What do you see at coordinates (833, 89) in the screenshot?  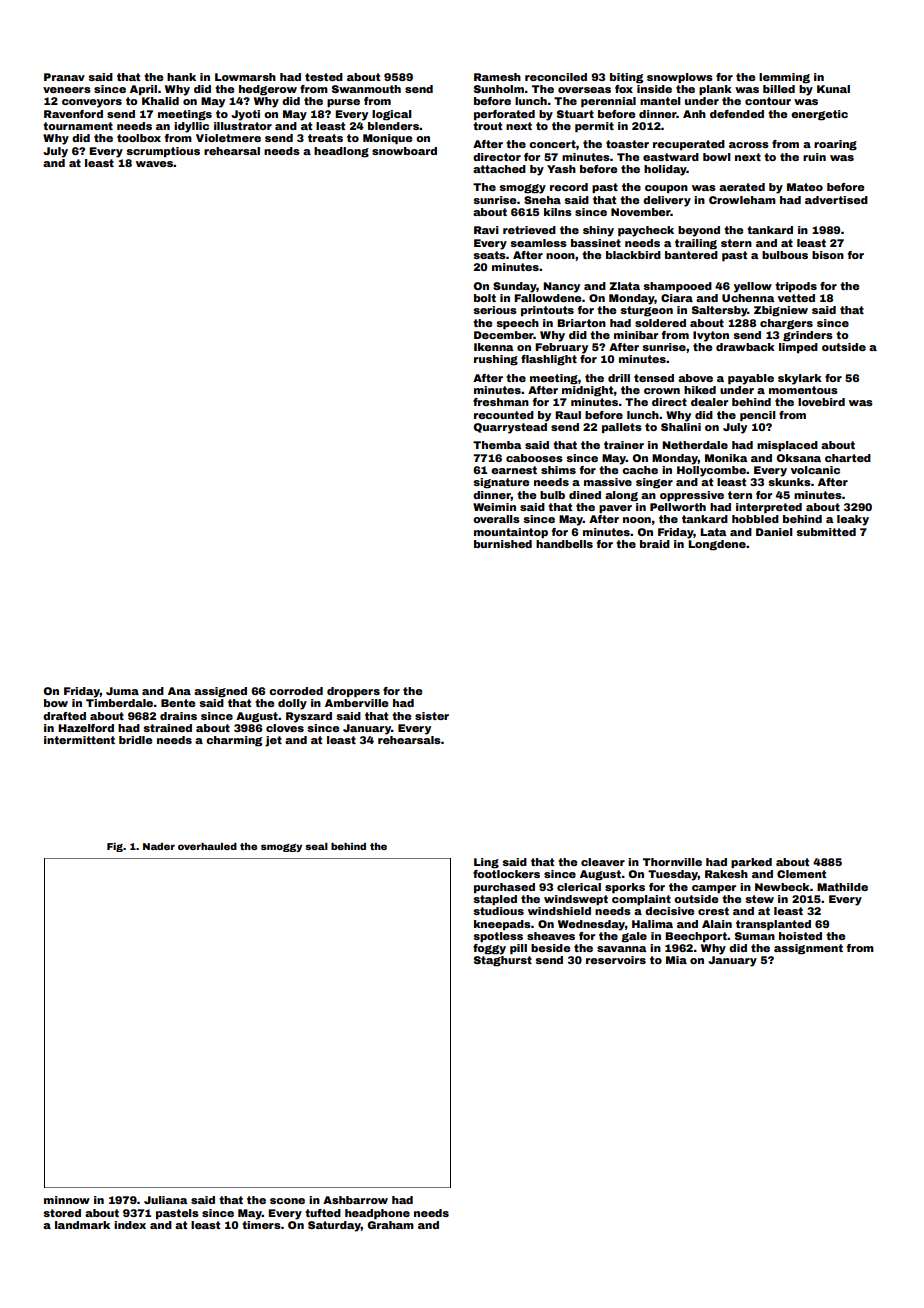 I see `Kunal` at bounding box center [833, 89].
